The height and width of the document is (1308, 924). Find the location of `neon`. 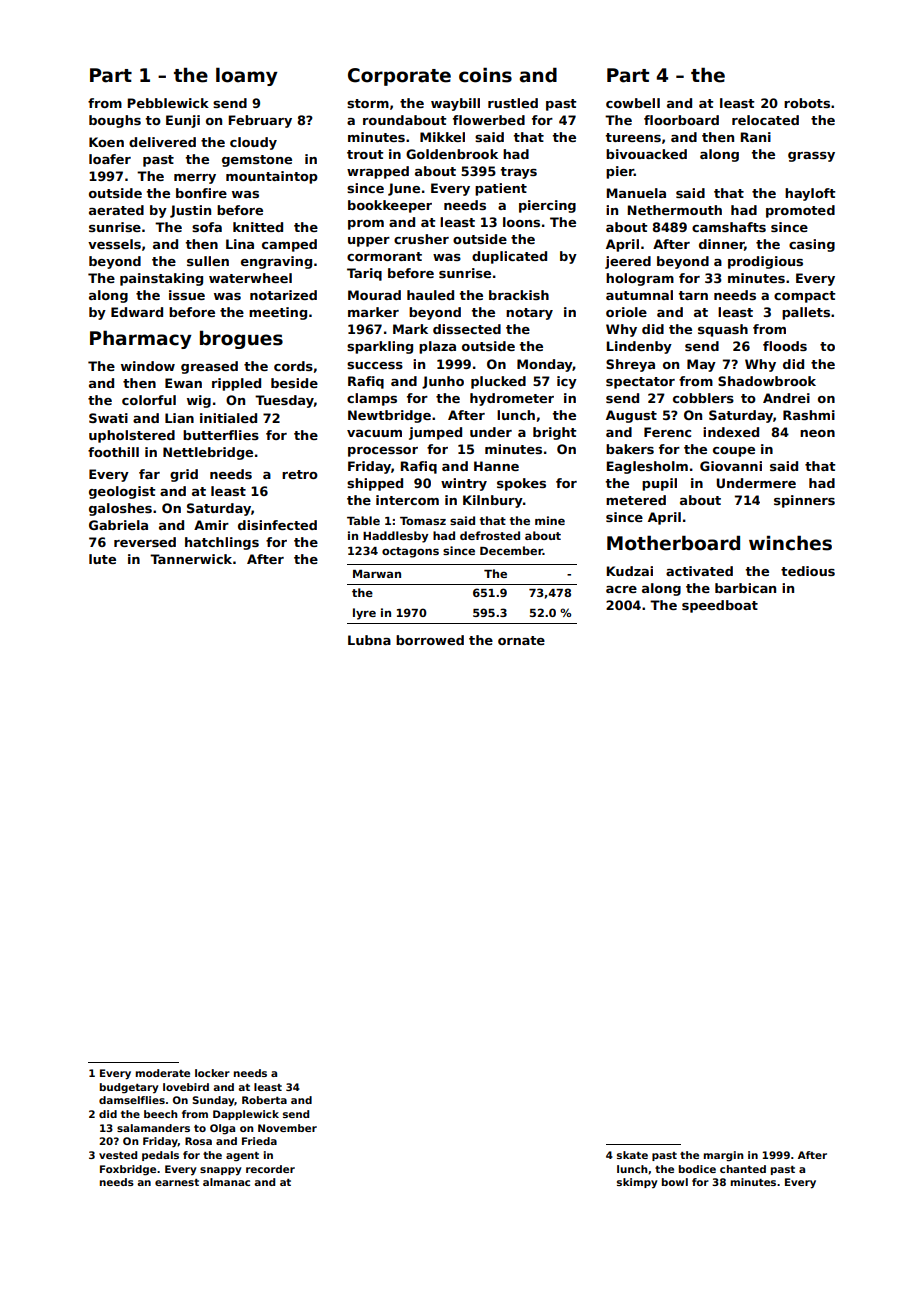

neon is located at coordinates (817, 433).
